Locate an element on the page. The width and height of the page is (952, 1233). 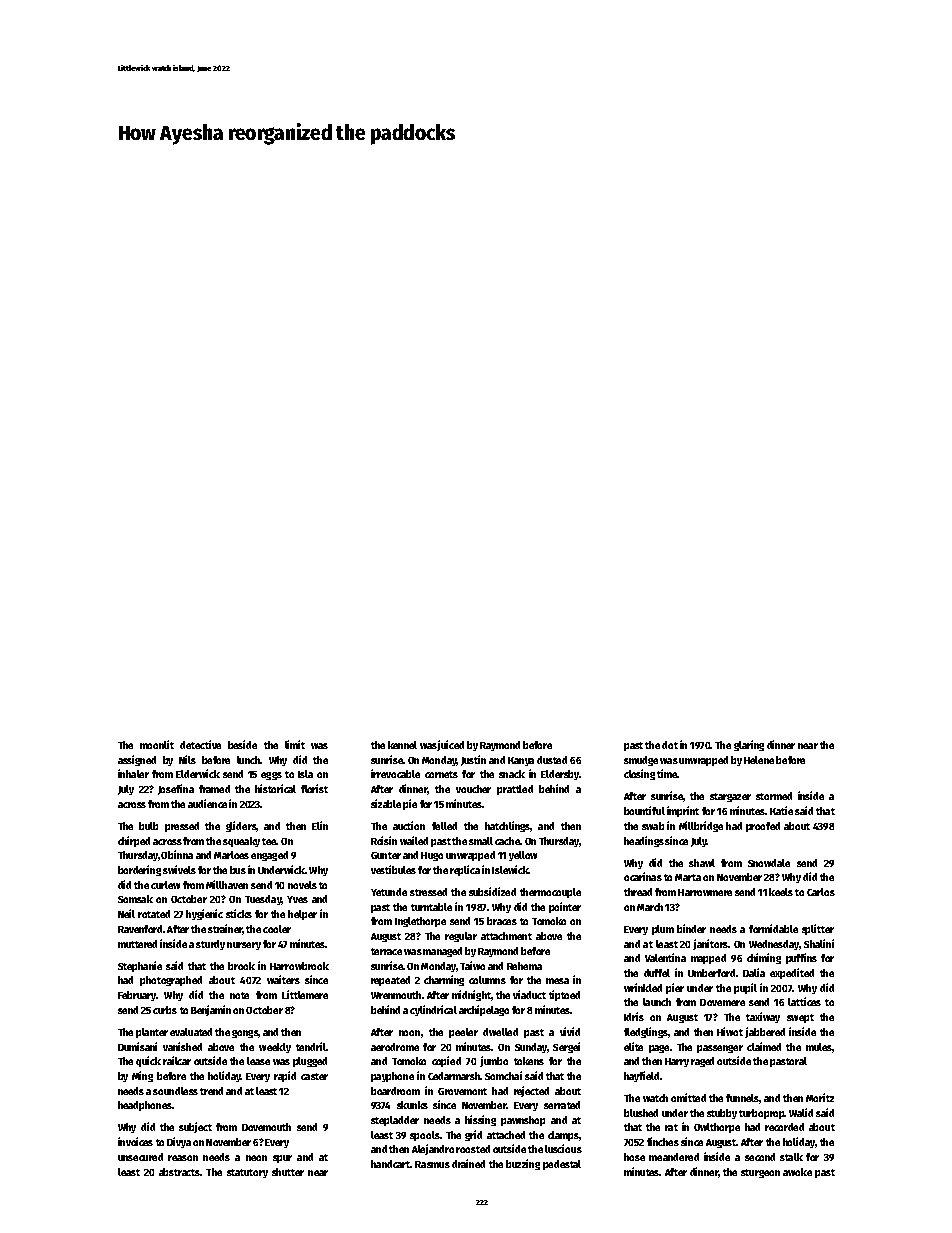
shawl is located at coordinates (702, 863).
